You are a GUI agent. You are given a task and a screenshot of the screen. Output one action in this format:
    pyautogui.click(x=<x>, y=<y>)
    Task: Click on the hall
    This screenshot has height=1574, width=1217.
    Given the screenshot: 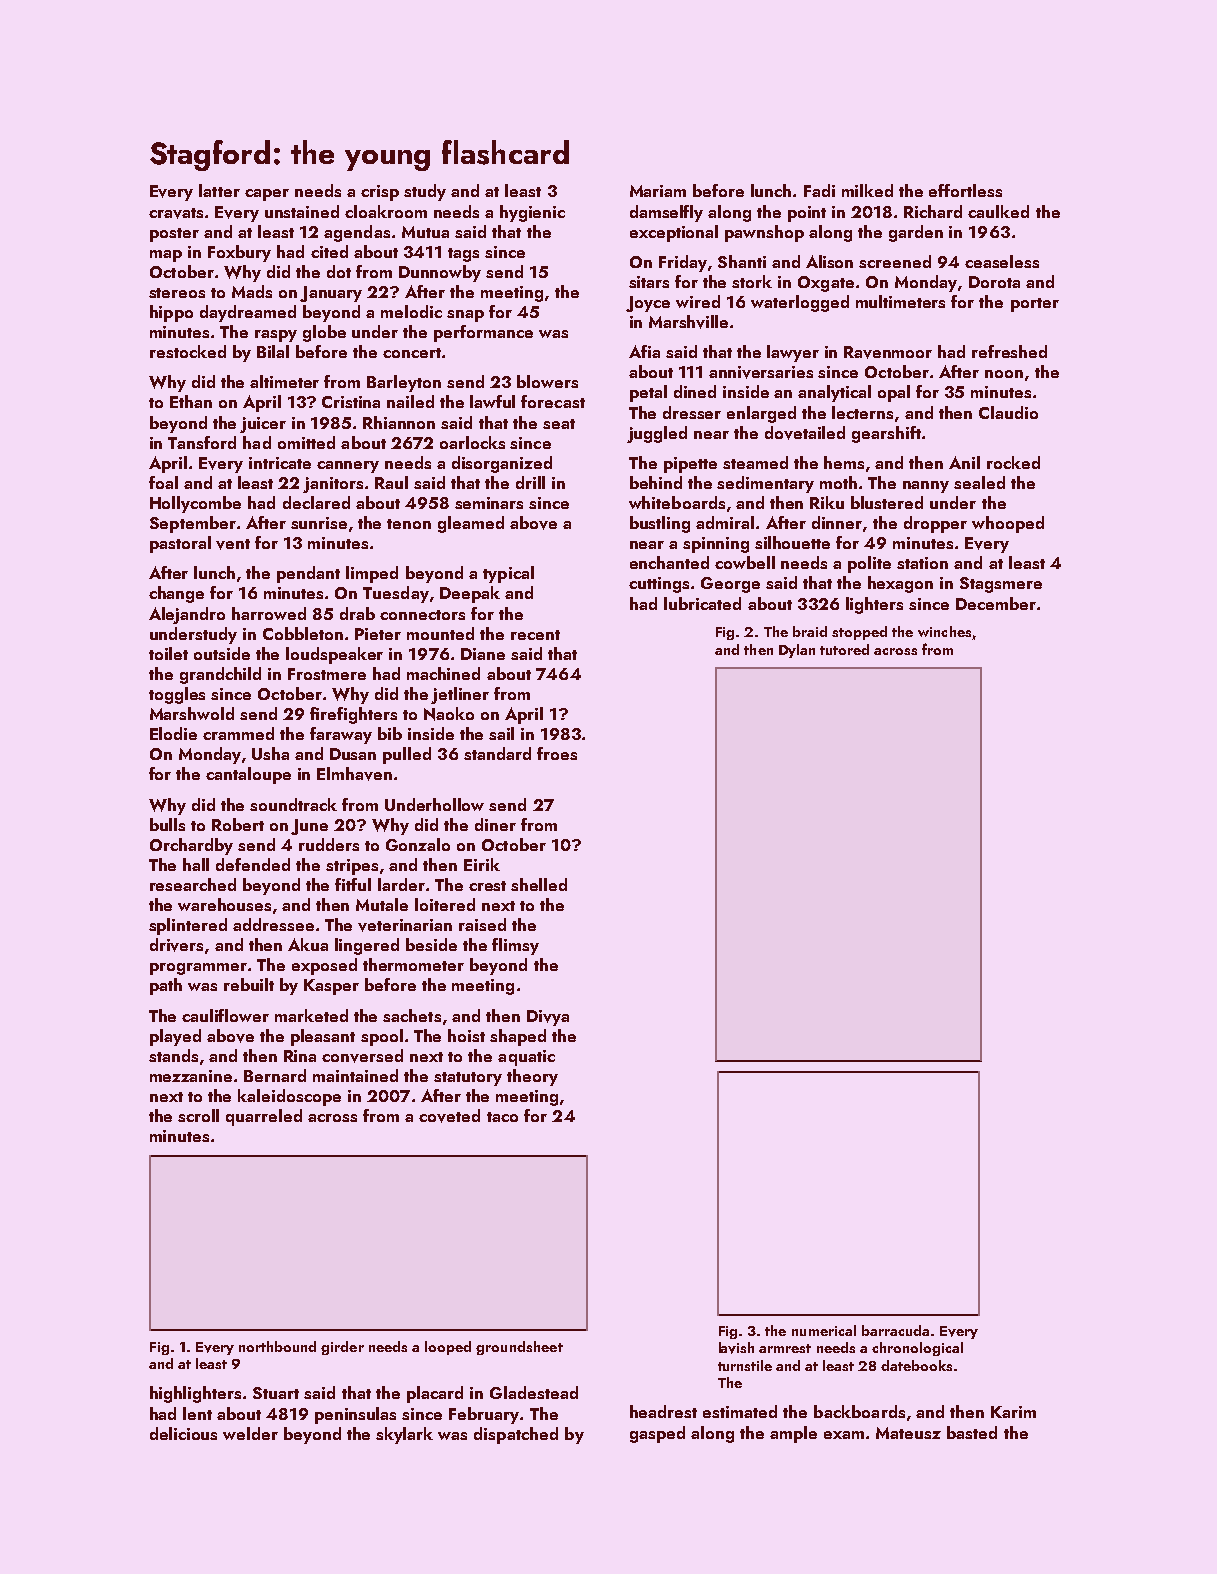 What is the action you would take?
    pyautogui.click(x=196, y=864)
